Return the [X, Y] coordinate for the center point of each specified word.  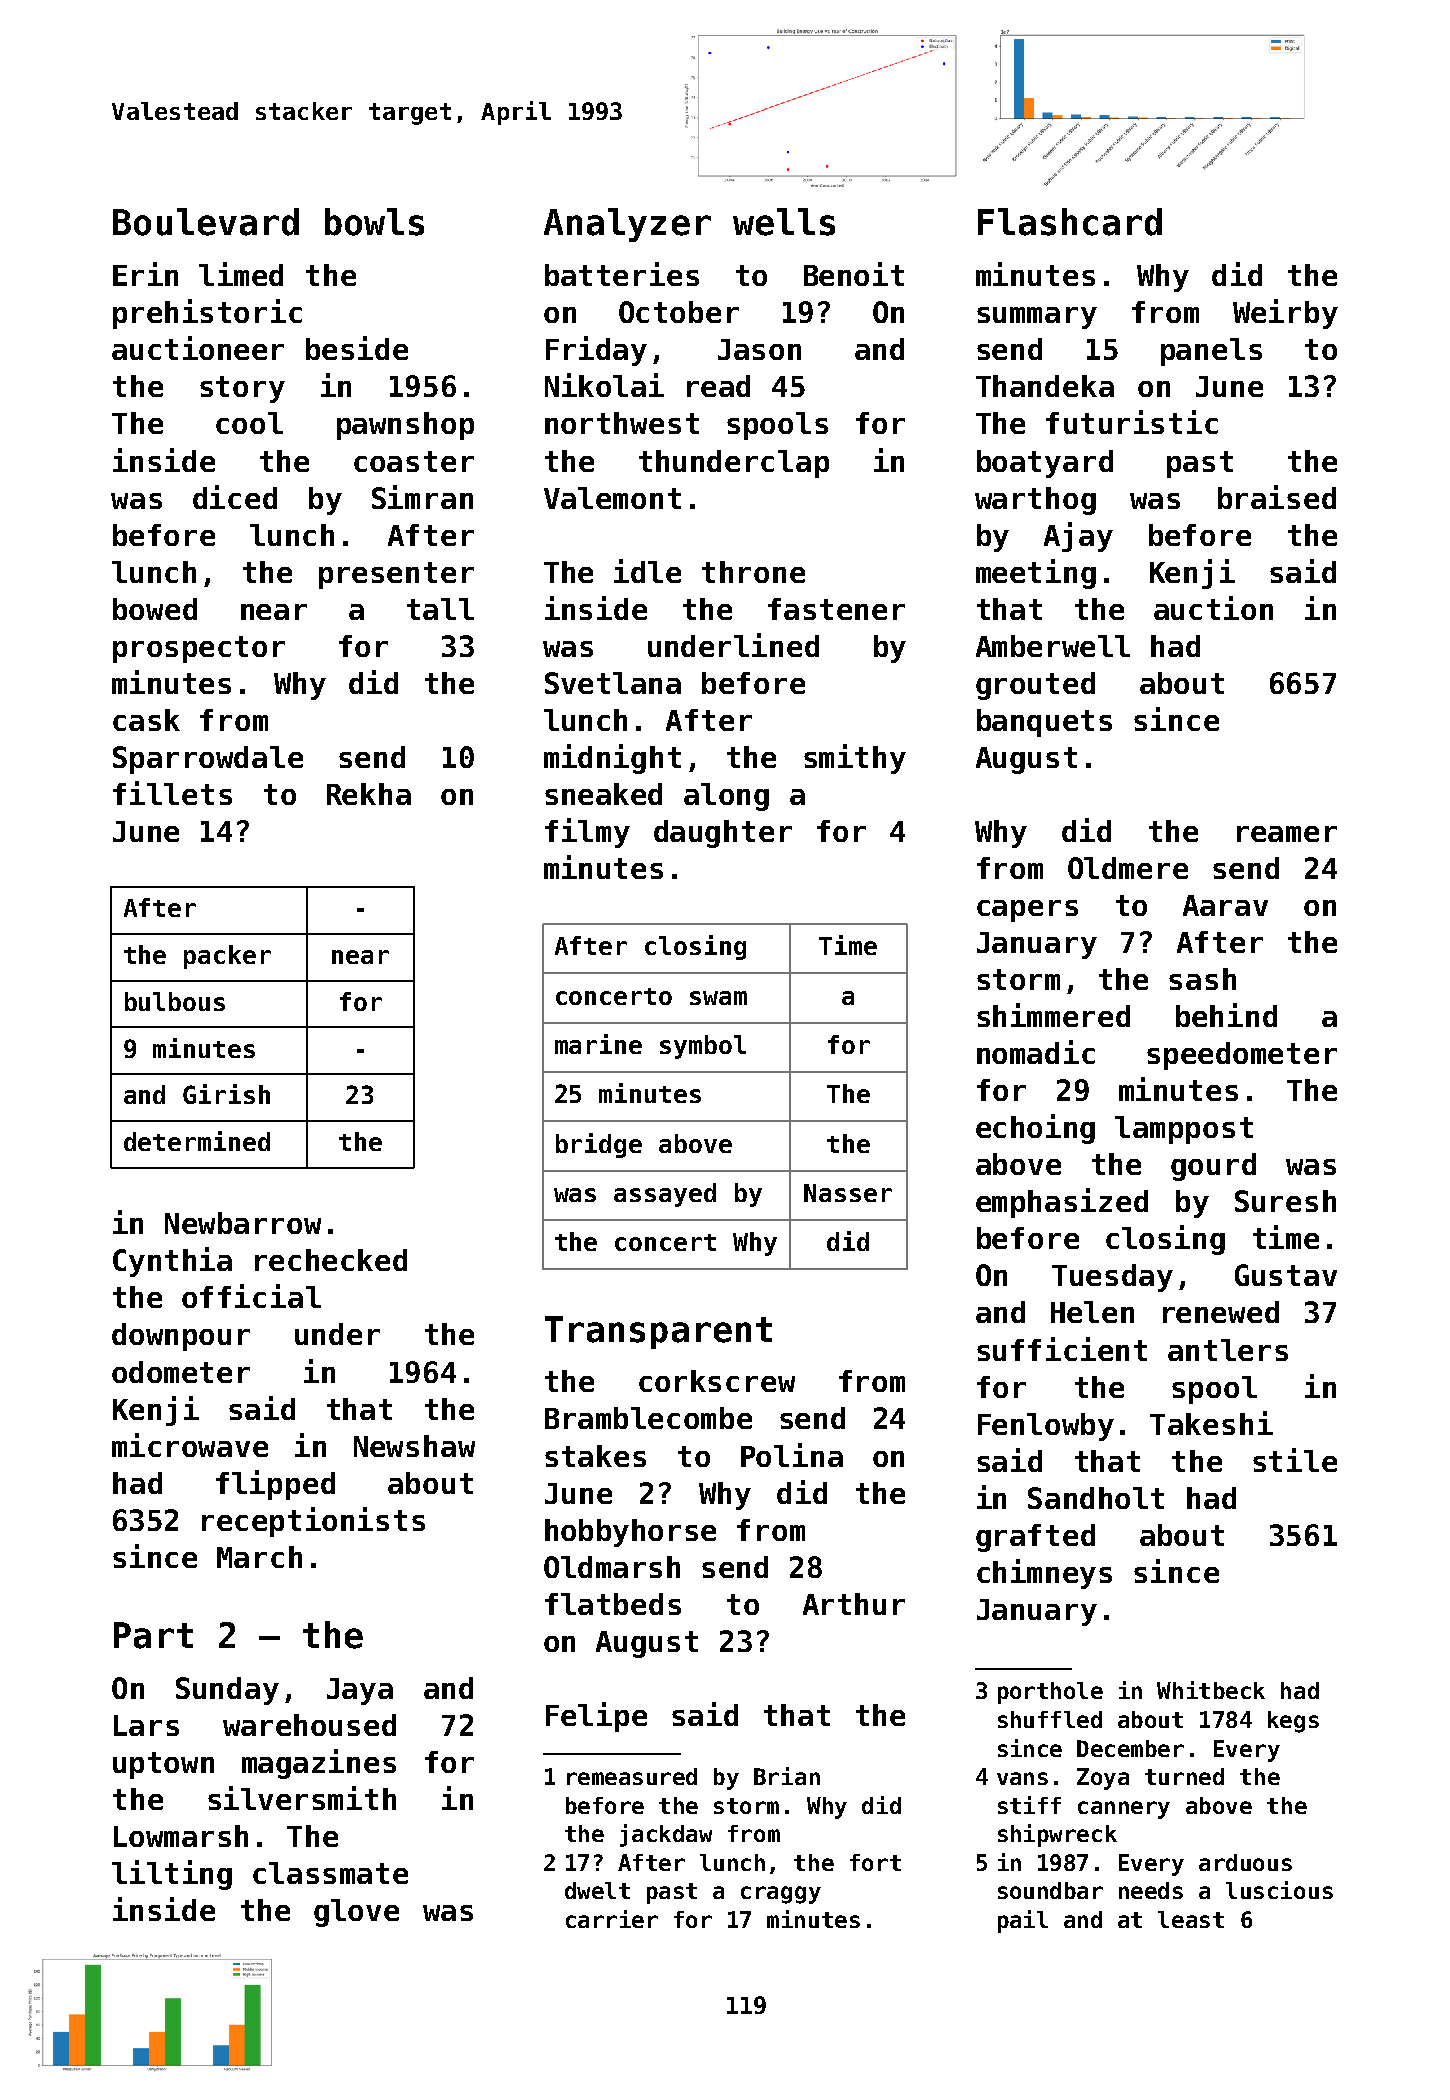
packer [227, 957]
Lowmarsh [181, 1836]
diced [235, 497]
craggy [781, 1895]
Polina [792, 1455]
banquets [1044, 723]
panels [1211, 352]
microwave [190, 1445]
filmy [587, 833]
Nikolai [604, 385]
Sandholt [1096, 1498]
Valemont [612, 498]
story [242, 389]
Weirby [1285, 314]
